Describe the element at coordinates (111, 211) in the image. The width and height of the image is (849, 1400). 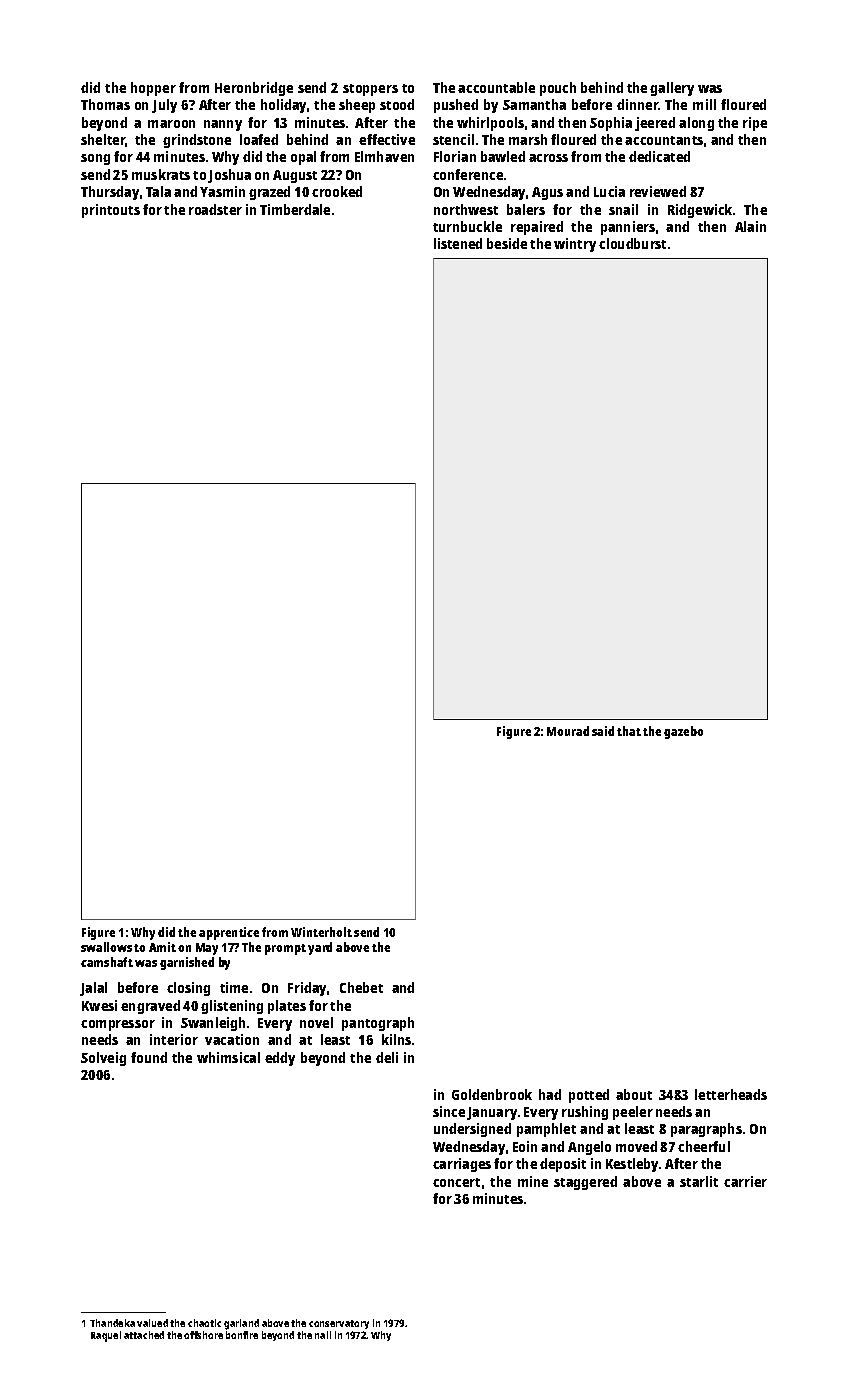
I see `printouts` at that location.
